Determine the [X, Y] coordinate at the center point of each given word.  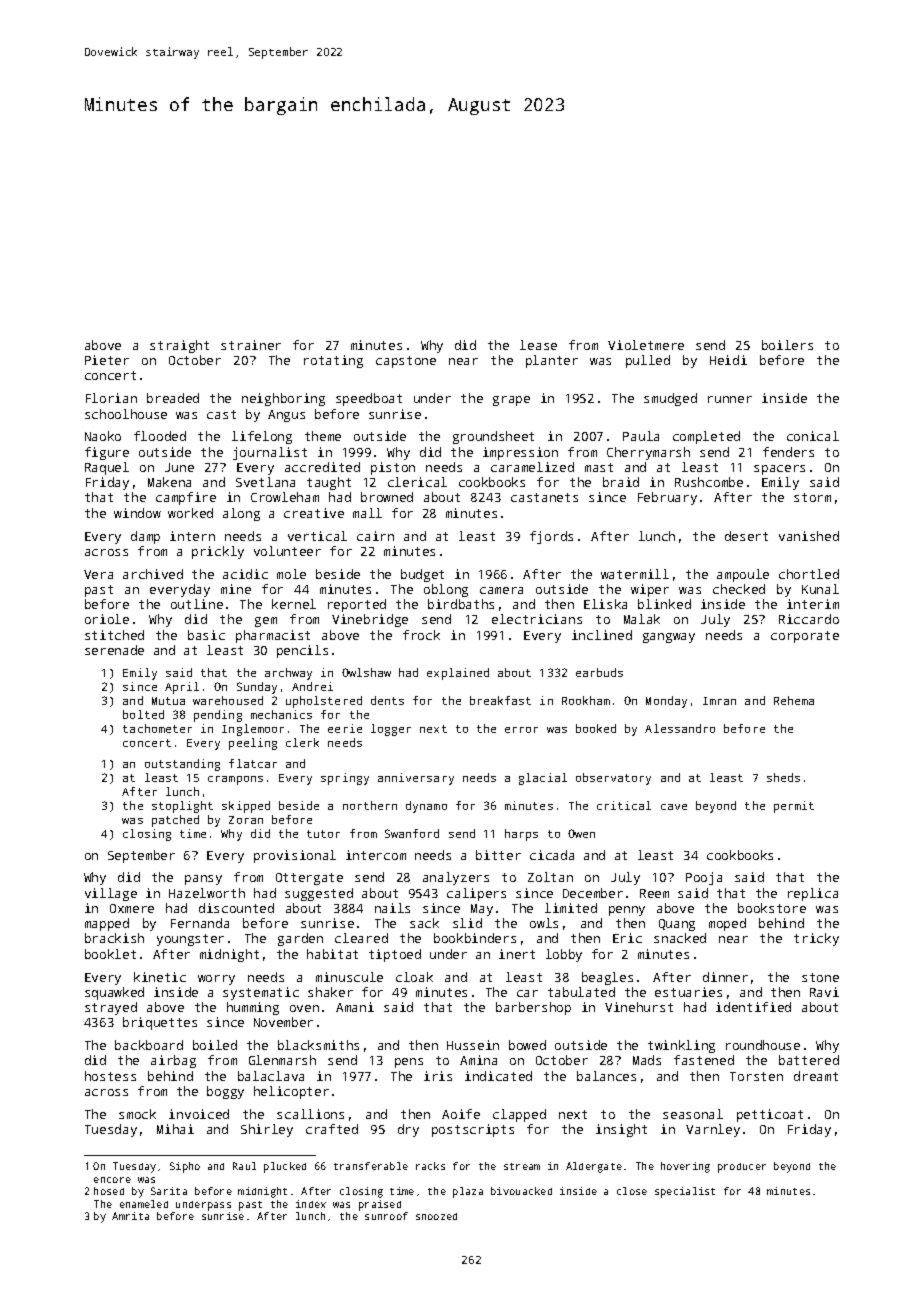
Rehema [794, 700]
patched [175, 821]
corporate [805, 637]
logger [391, 730]
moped [727, 924]
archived [153, 574]
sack [424, 923]
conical [813, 436]
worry [216, 980]
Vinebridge [370, 620]
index [311, 1204]
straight [179, 346]
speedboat [369, 399]
